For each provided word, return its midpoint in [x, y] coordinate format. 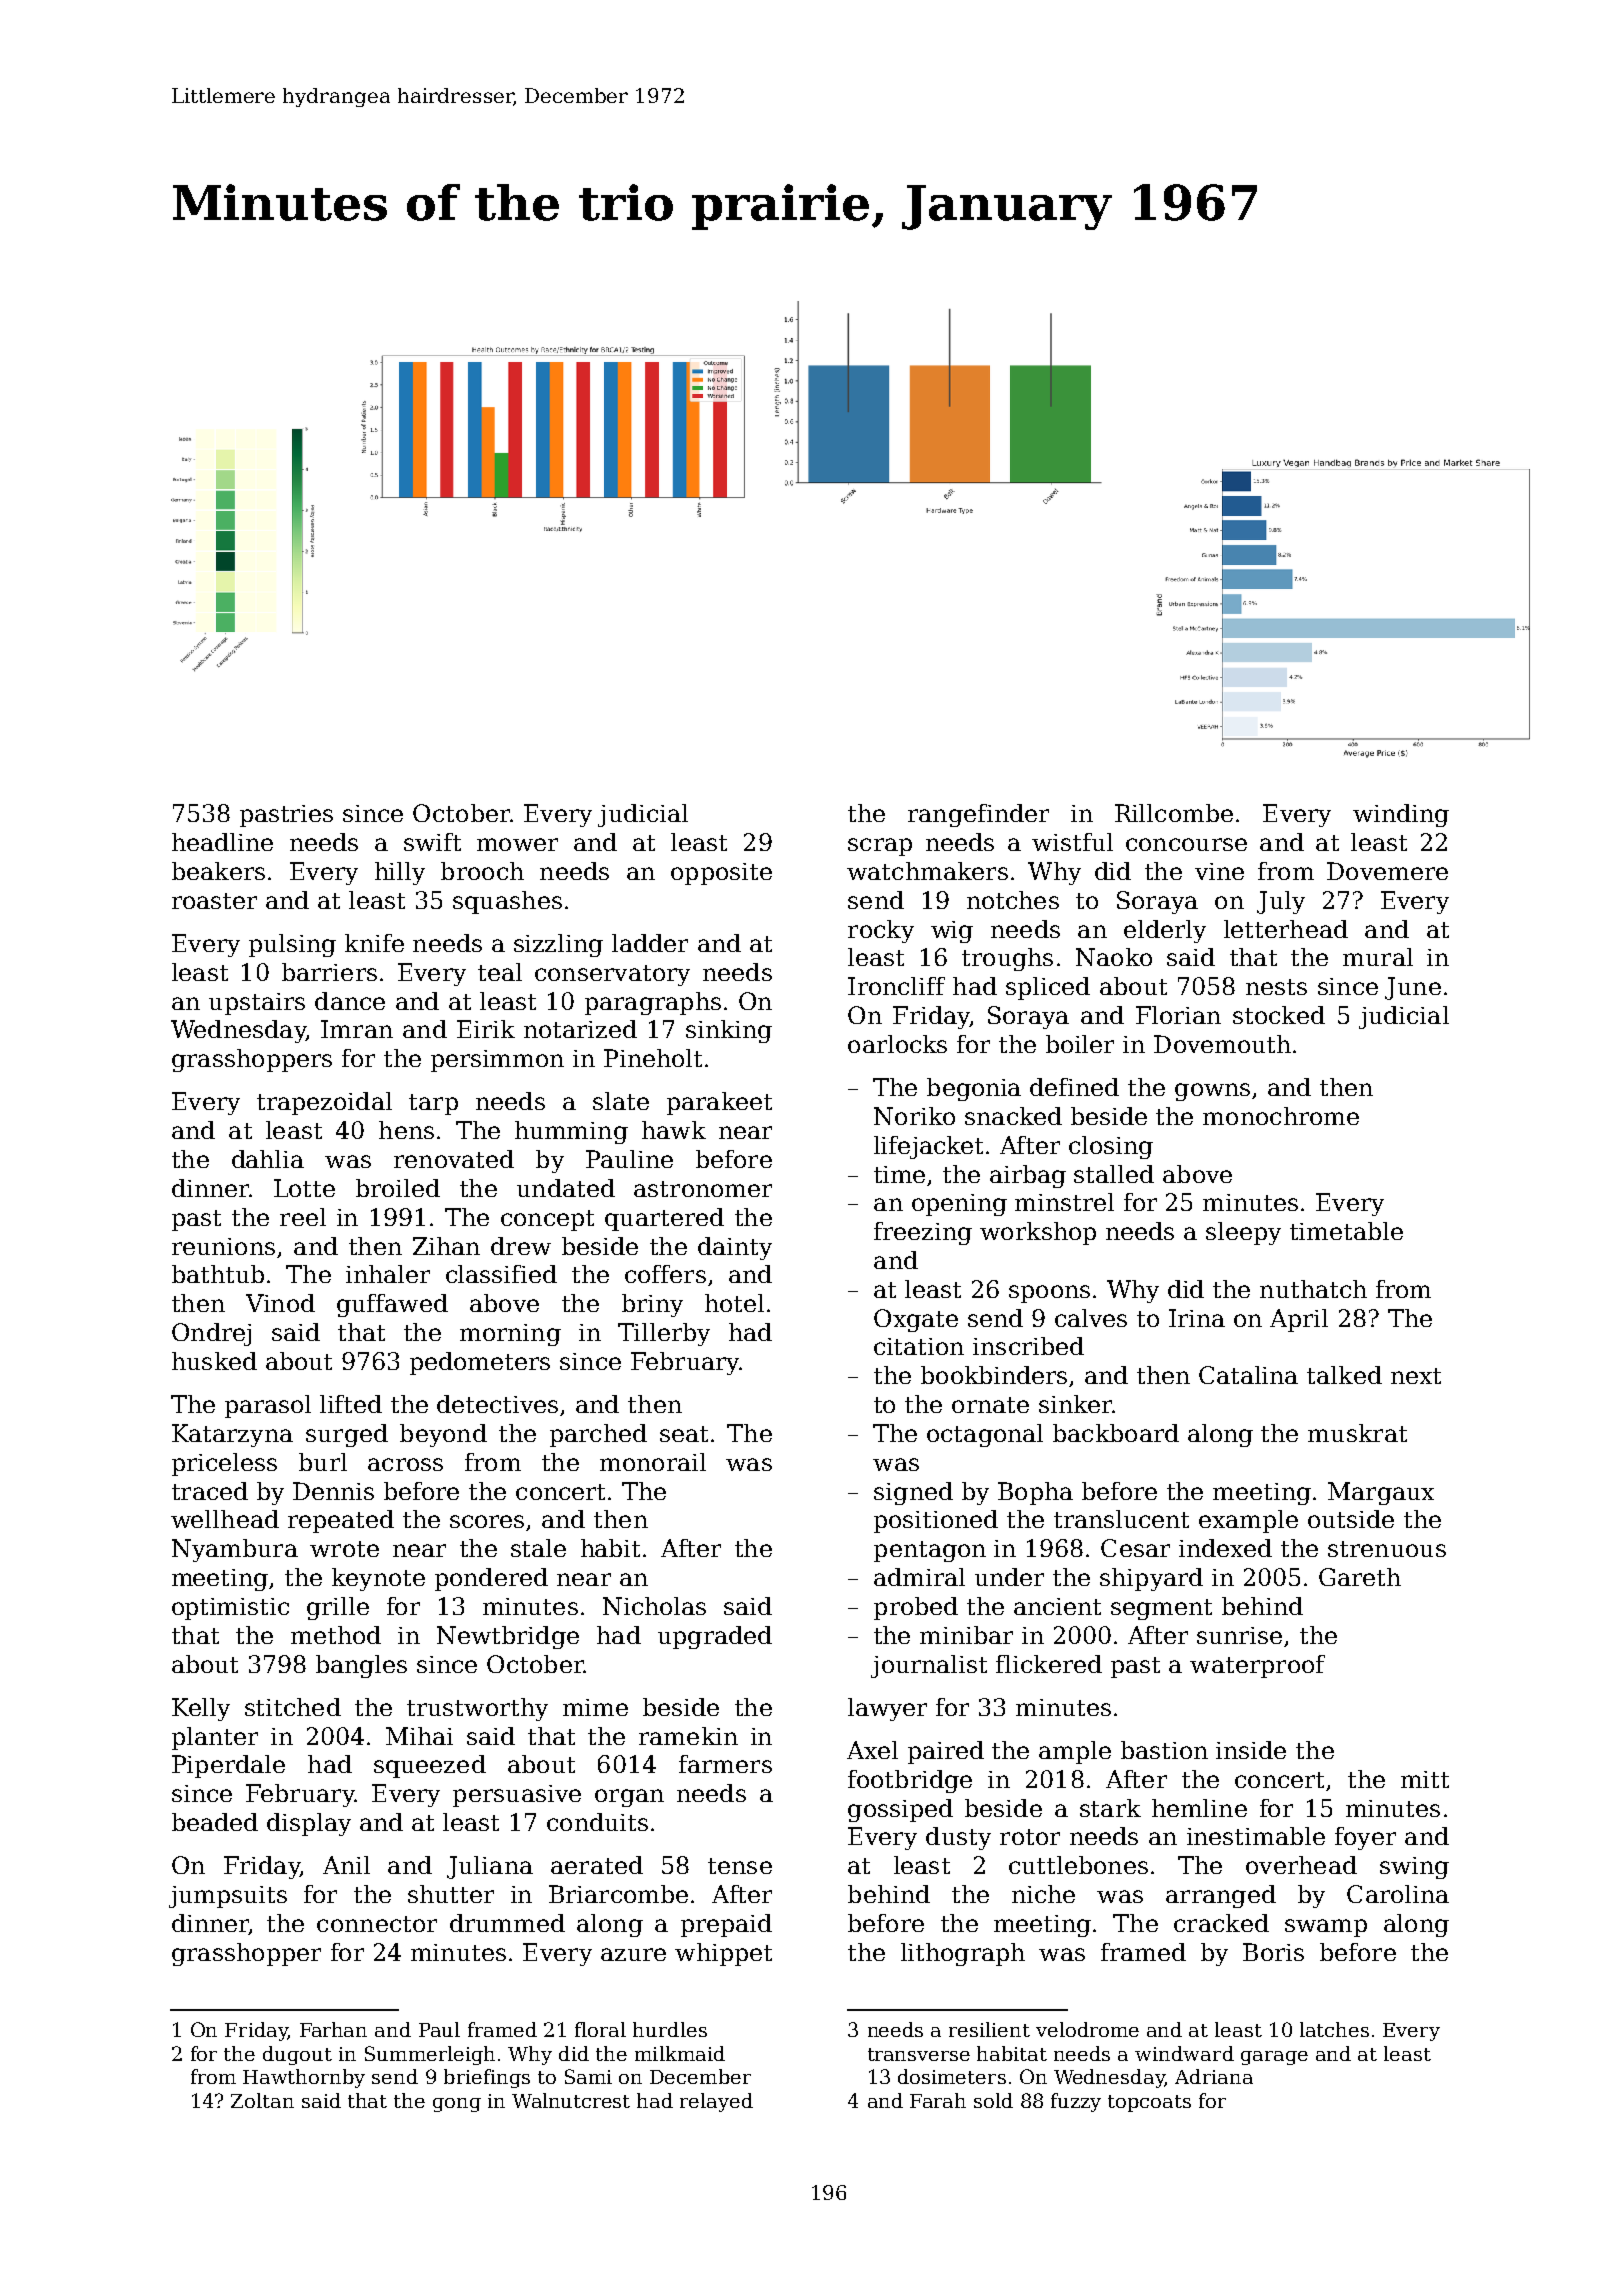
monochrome [1281, 1116]
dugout [297, 2055]
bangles [361, 1666]
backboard [1116, 1433]
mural [1378, 957]
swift [432, 842]
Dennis [333, 1491]
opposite [721, 874]
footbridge [910, 1781]
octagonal [985, 1435]
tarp [433, 1104]
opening [959, 1205]
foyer [1365, 1838]
